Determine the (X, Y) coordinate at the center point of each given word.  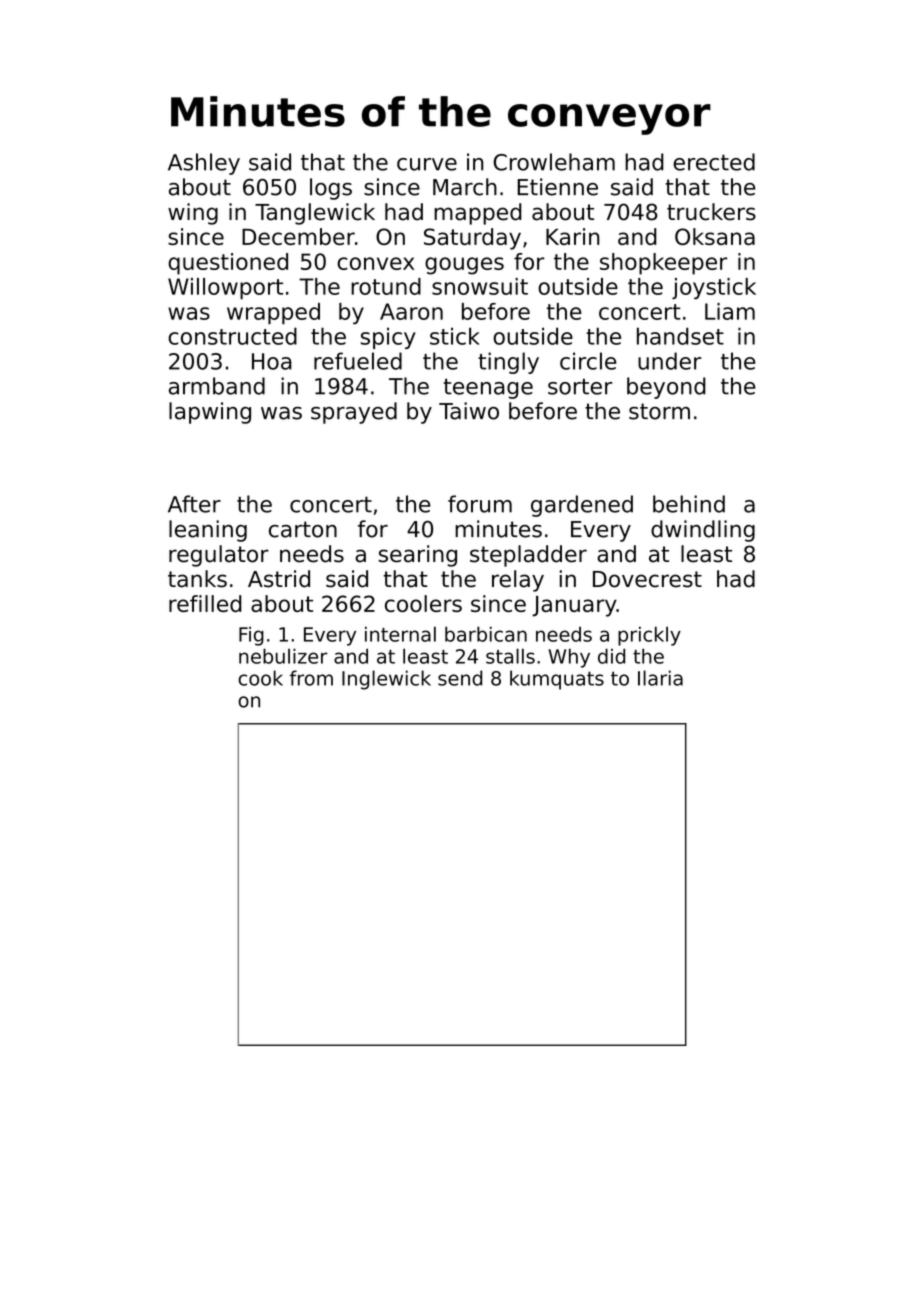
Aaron (411, 311)
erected (714, 162)
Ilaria (660, 678)
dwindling (703, 531)
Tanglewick (315, 214)
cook (260, 678)
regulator (219, 556)
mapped (478, 214)
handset (680, 336)
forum (480, 504)
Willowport (225, 289)
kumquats (557, 680)
